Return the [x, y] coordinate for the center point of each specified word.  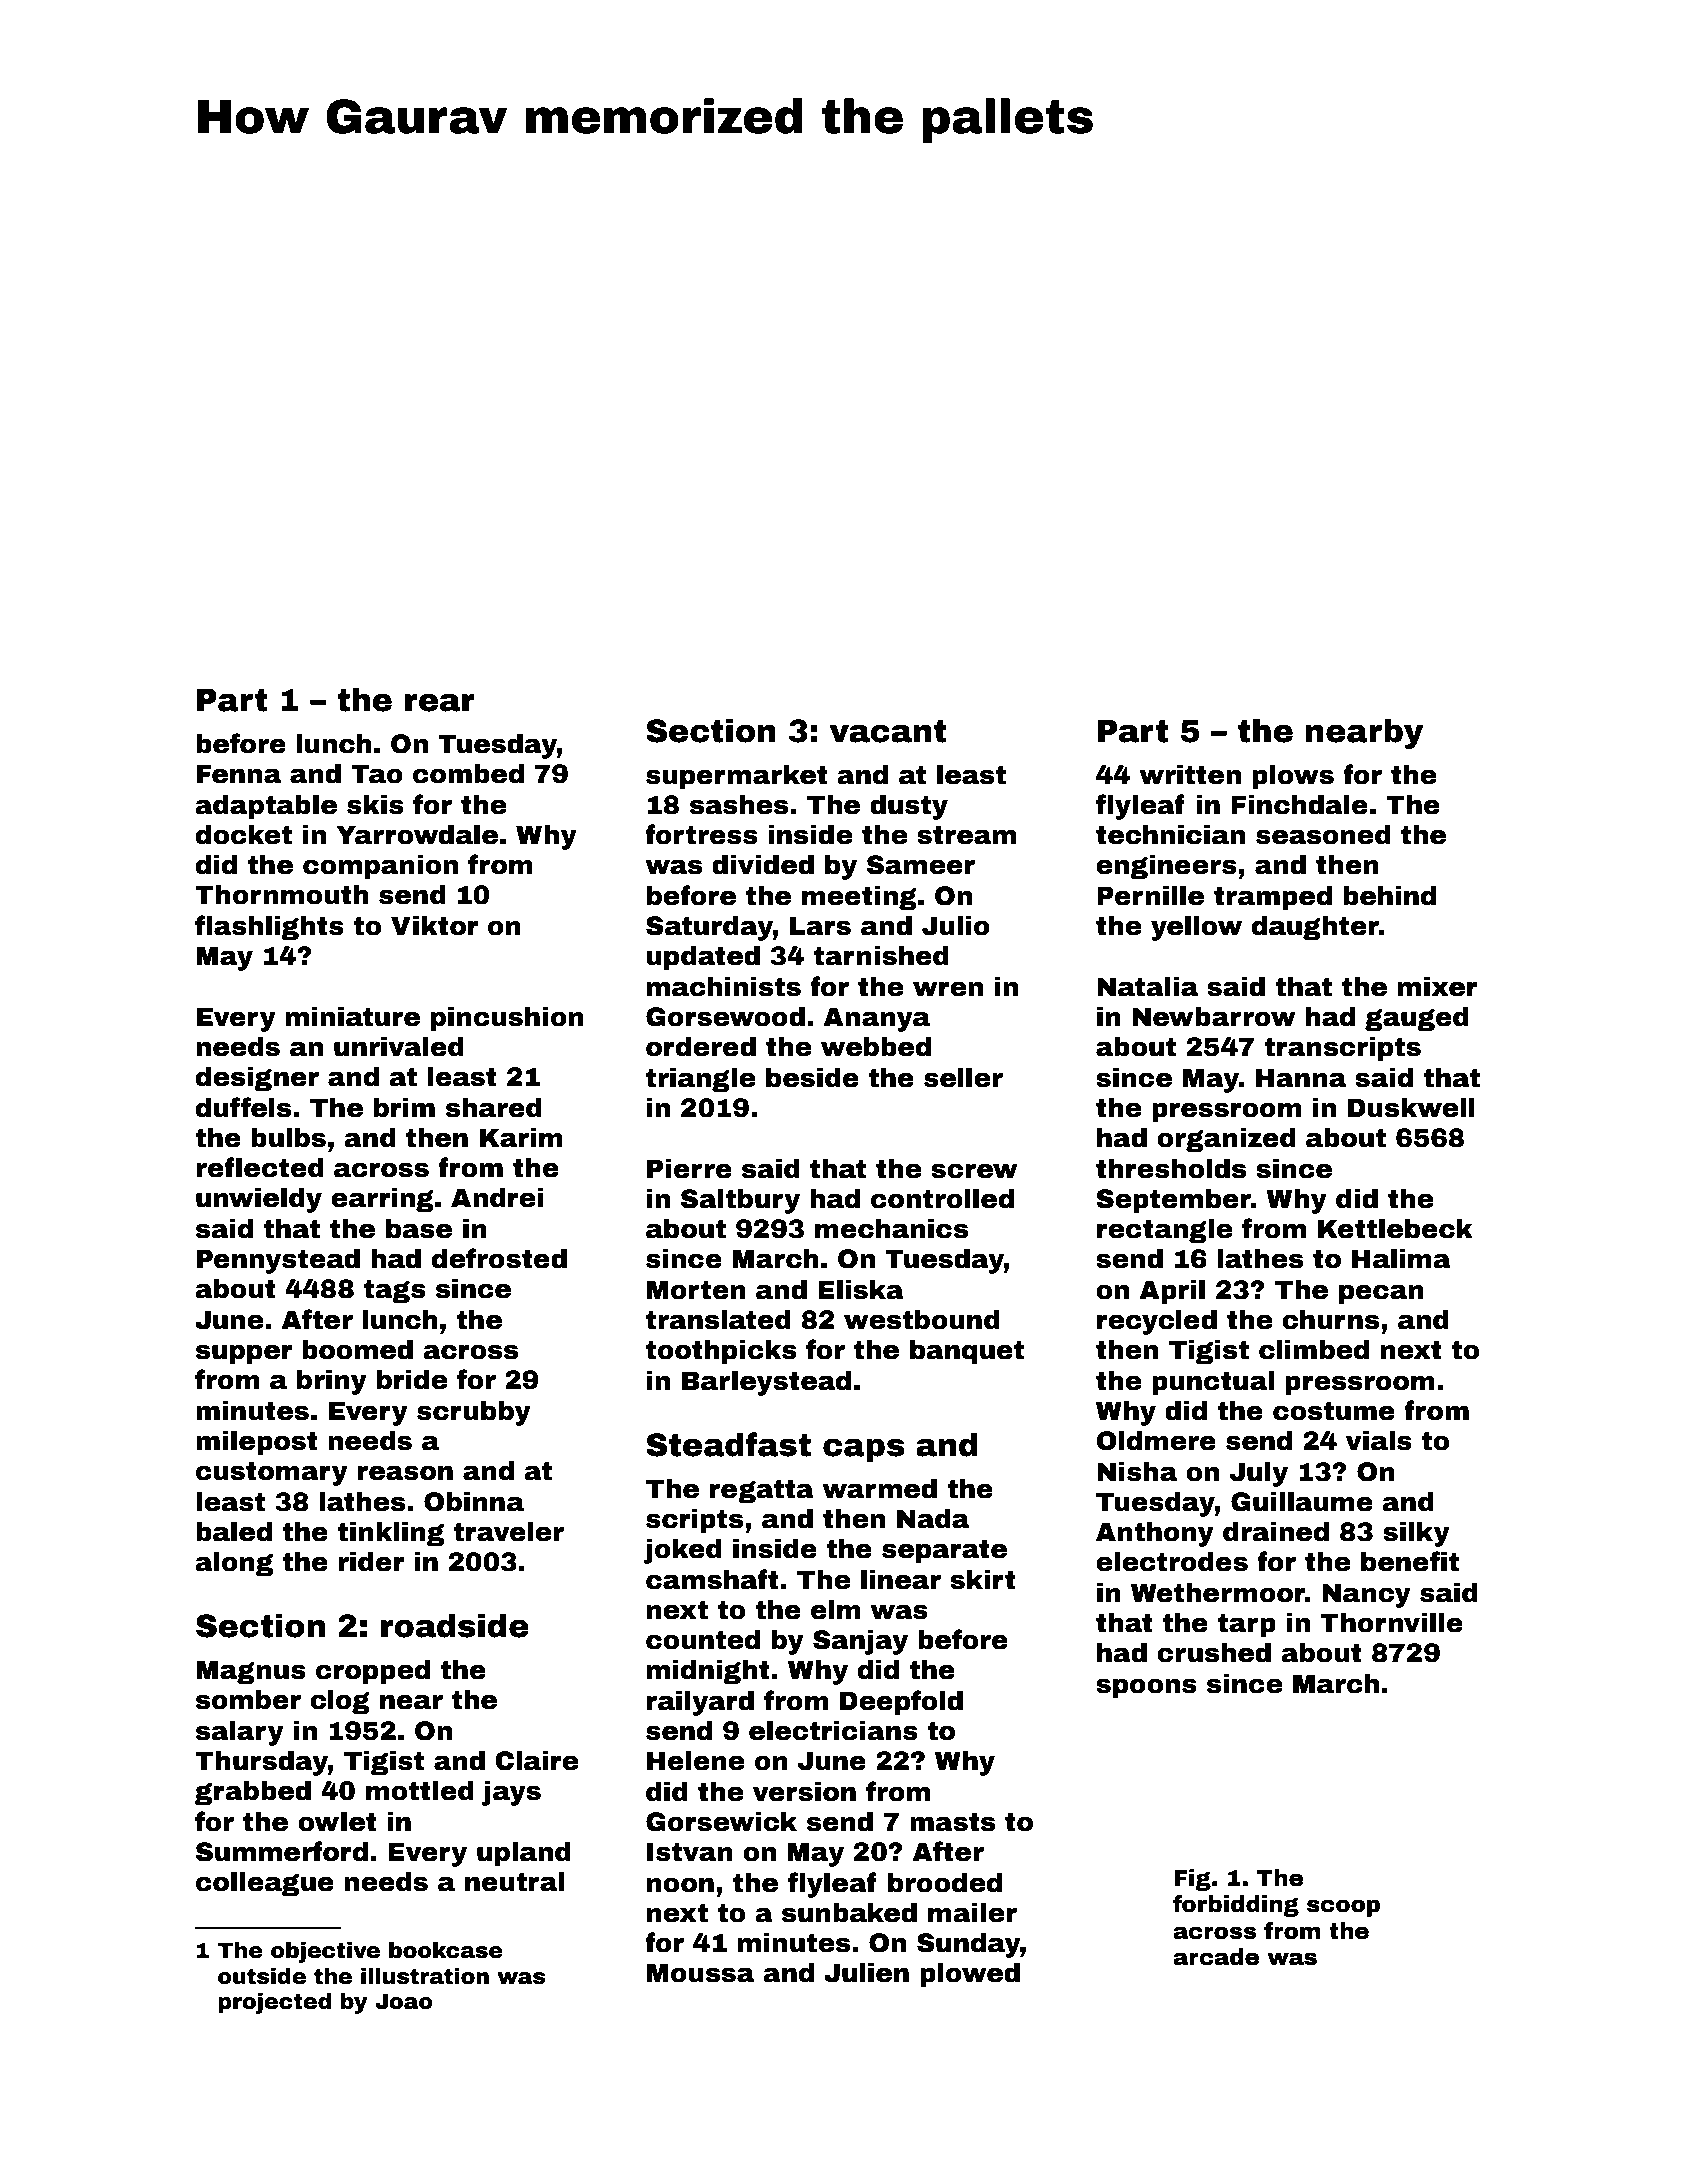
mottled [420, 1791]
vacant [888, 731]
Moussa [700, 1973]
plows [1293, 777]
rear [440, 702]
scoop [1343, 1908]
